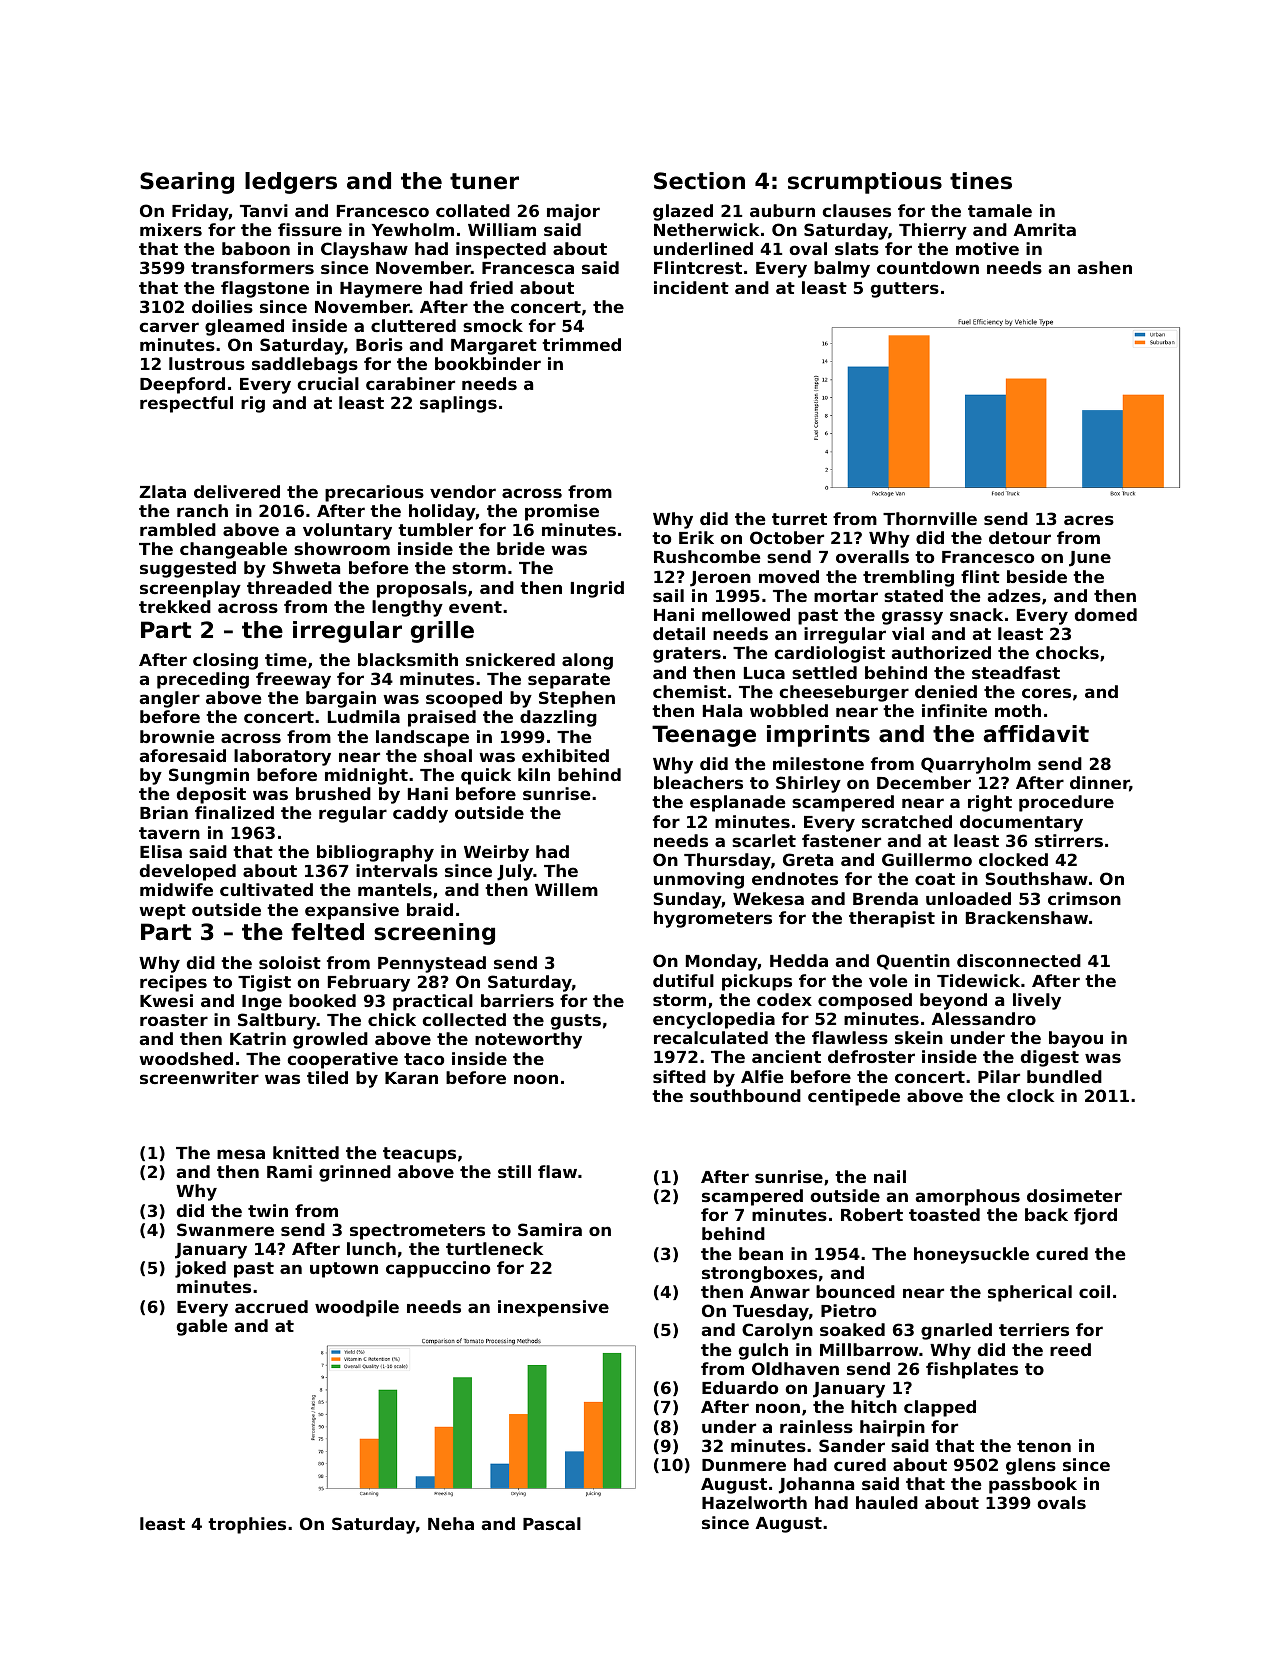 The image size is (1278, 1654). I want to click on bundled, so click(1064, 1076).
